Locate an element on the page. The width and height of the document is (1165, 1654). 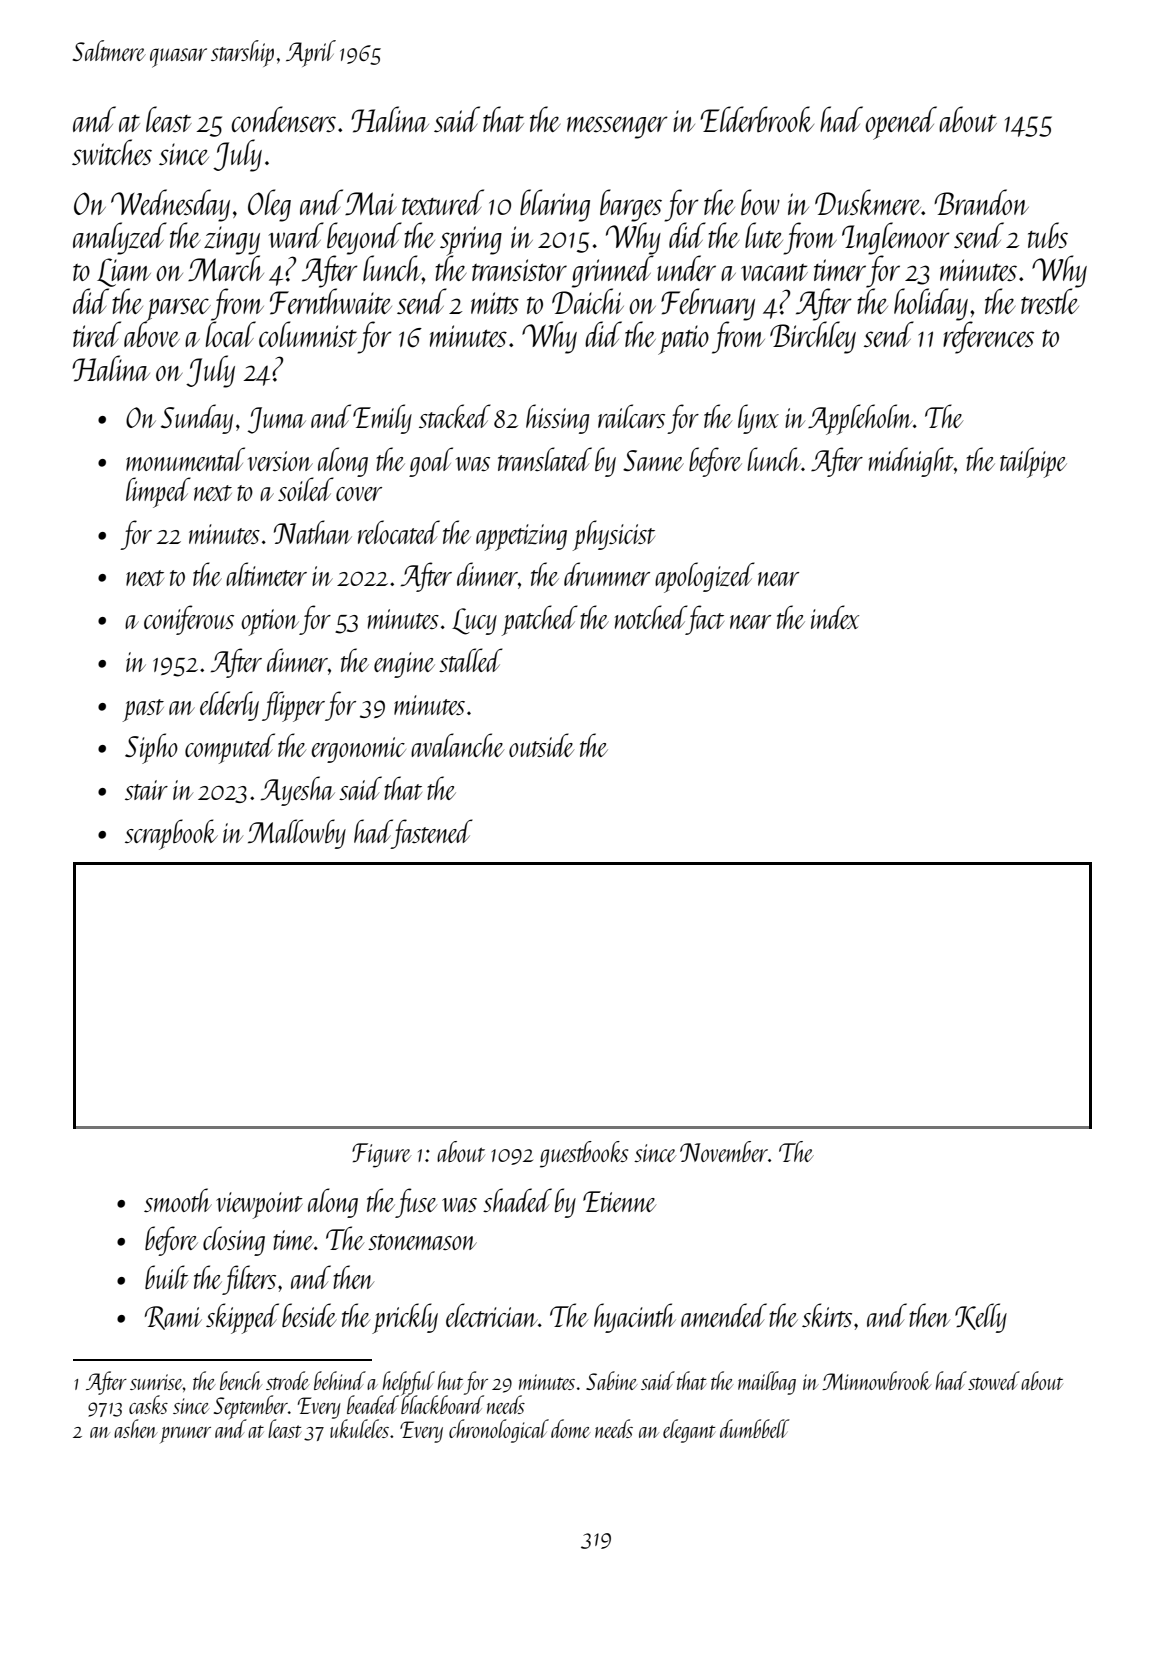
switches is located at coordinates (112, 152).
